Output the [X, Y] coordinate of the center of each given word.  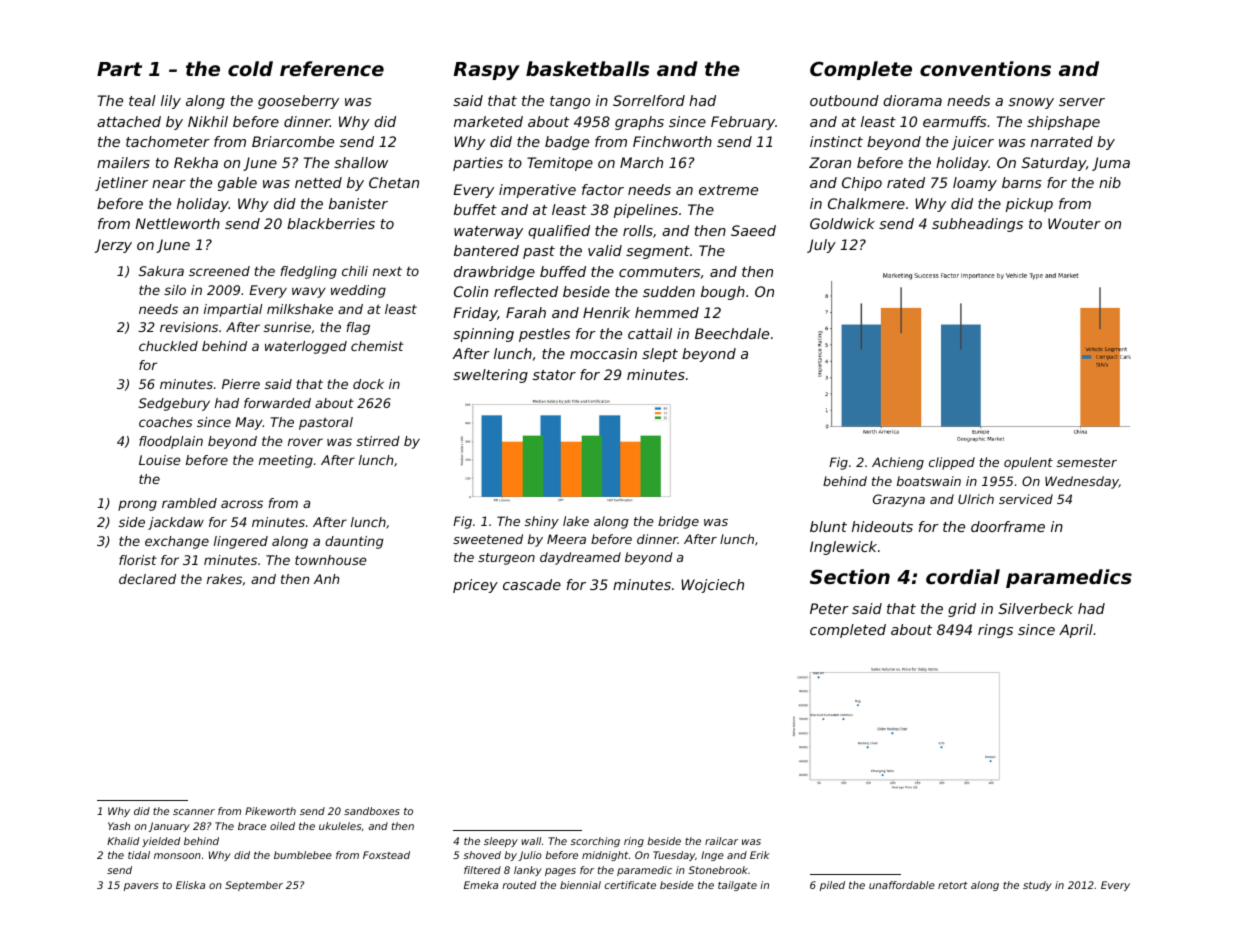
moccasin [603, 353]
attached [129, 121]
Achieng [898, 463]
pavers [141, 887]
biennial [580, 885]
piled [832, 886]
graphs [639, 123]
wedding [358, 291]
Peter [829, 608]
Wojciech [712, 586]
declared [147, 579]
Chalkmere [866, 203]
